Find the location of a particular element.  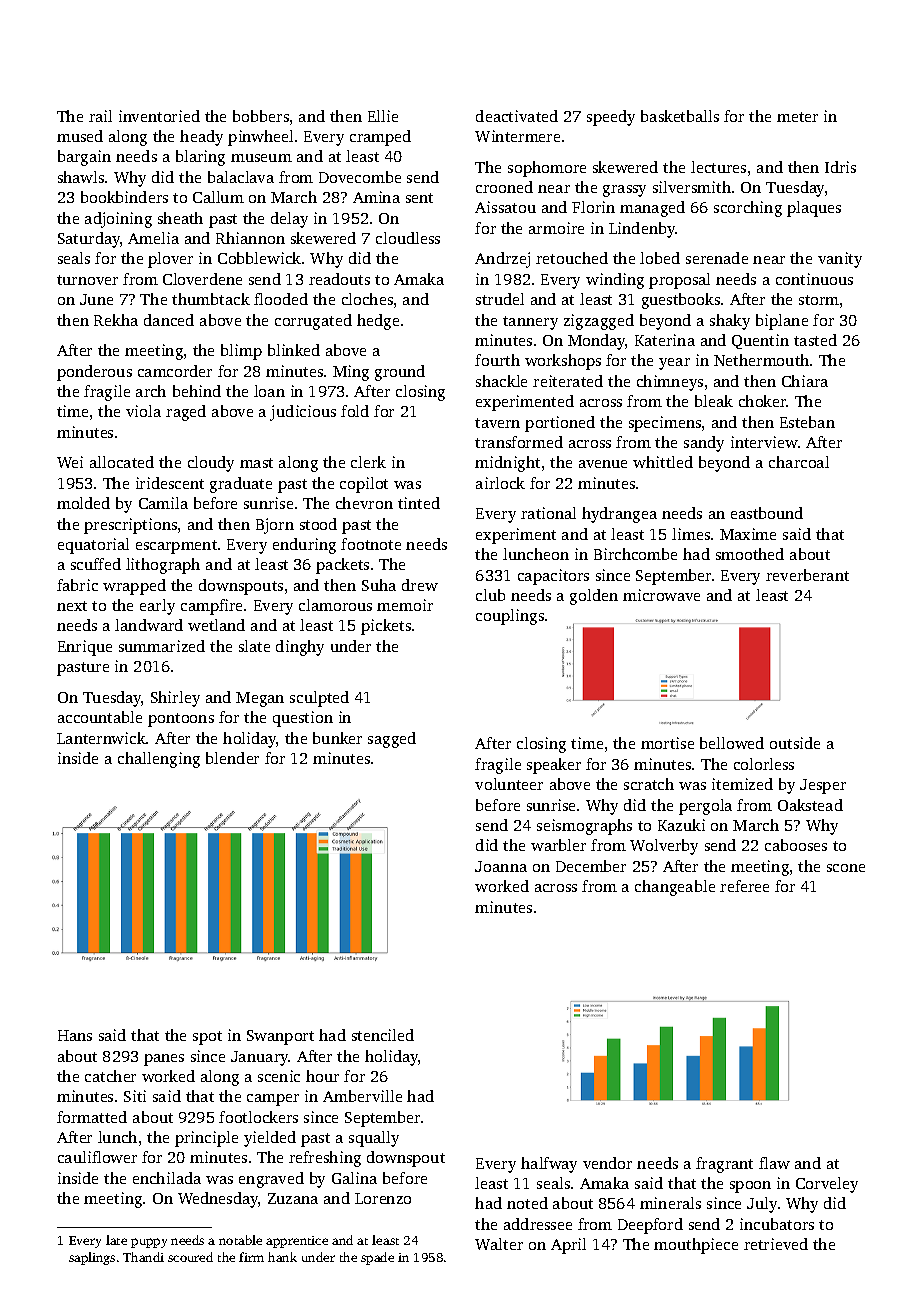

vanity is located at coordinates (840, 260).
